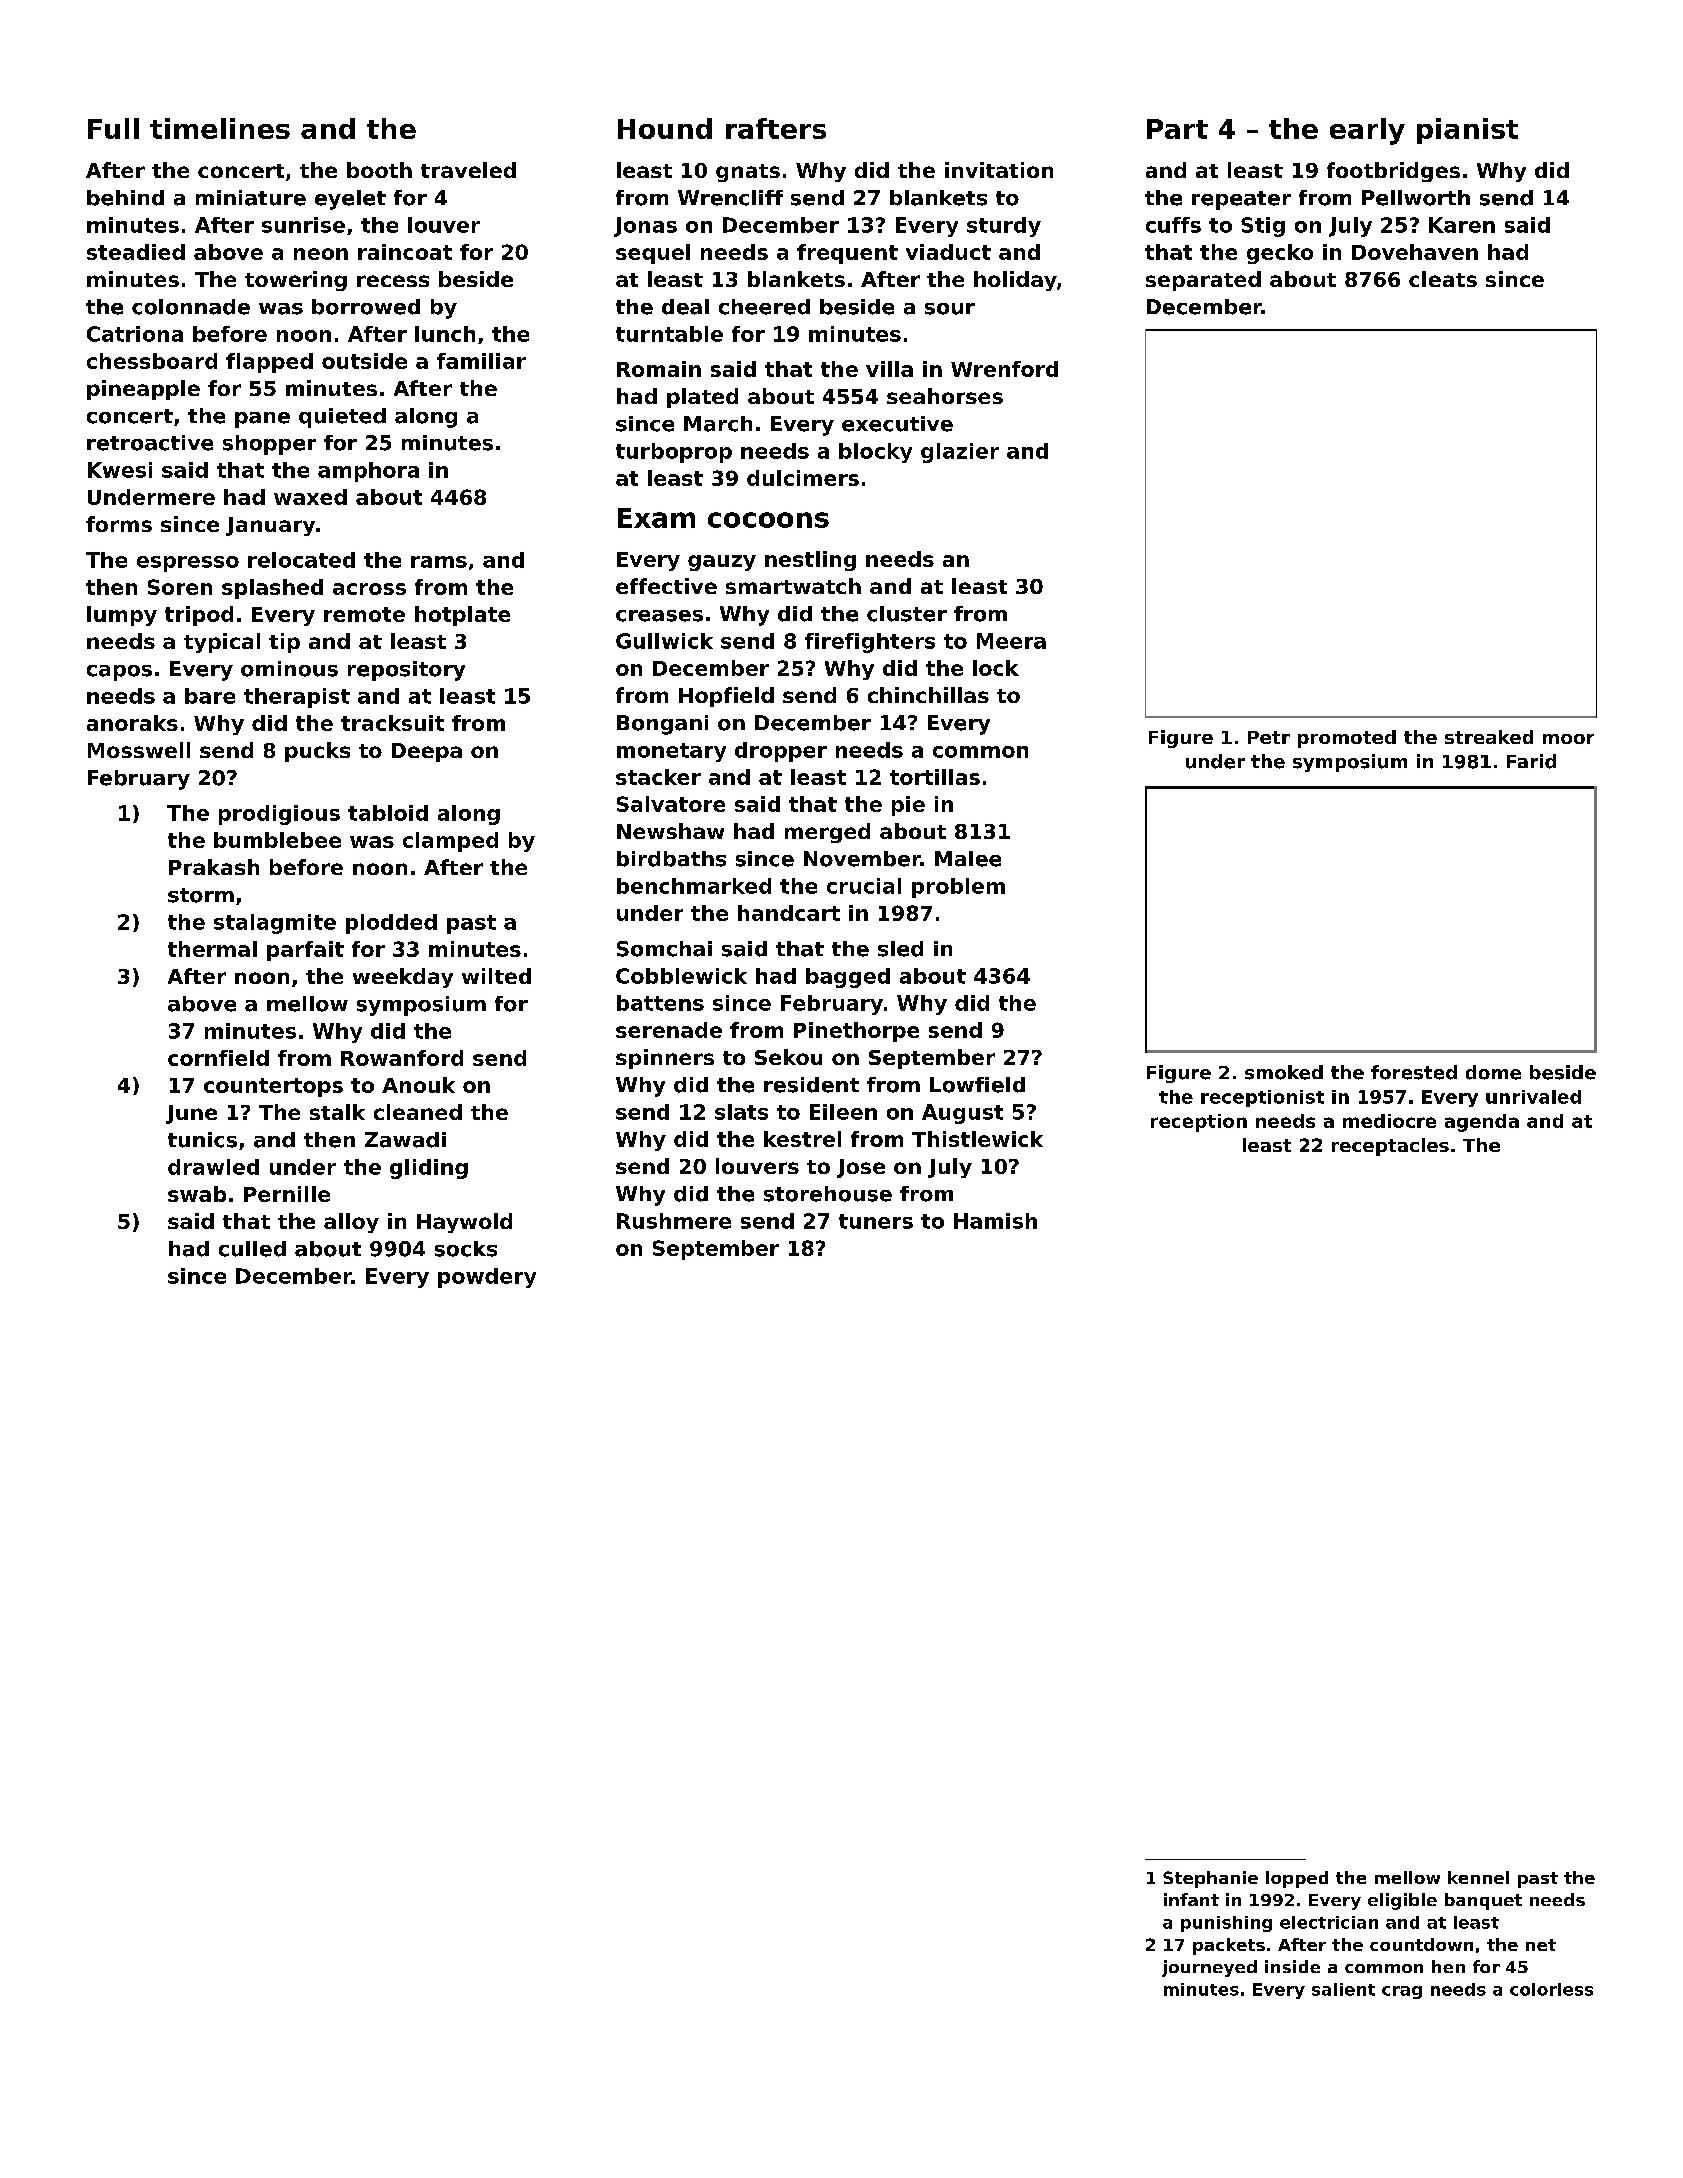 This screenshot has height=2178, width=1683. Describe the element at coordinates (1414, 1072) in the screenshot. I see `forested` at that location.
